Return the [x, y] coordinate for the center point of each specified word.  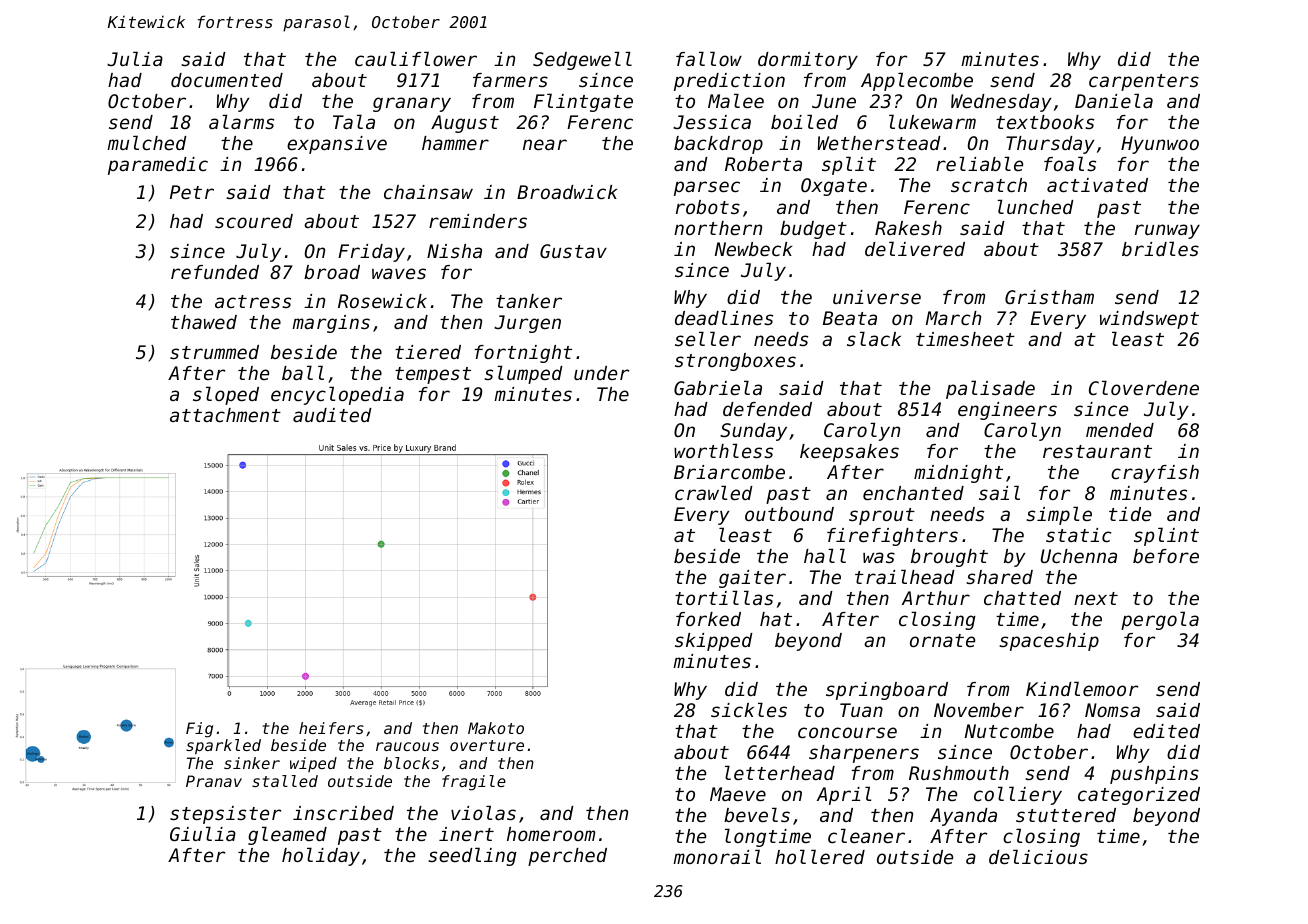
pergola [1160, 620]
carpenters [1144, 82]
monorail [717, 856]
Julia [135, 58]
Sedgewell [582, 60]
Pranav [214, 781]
